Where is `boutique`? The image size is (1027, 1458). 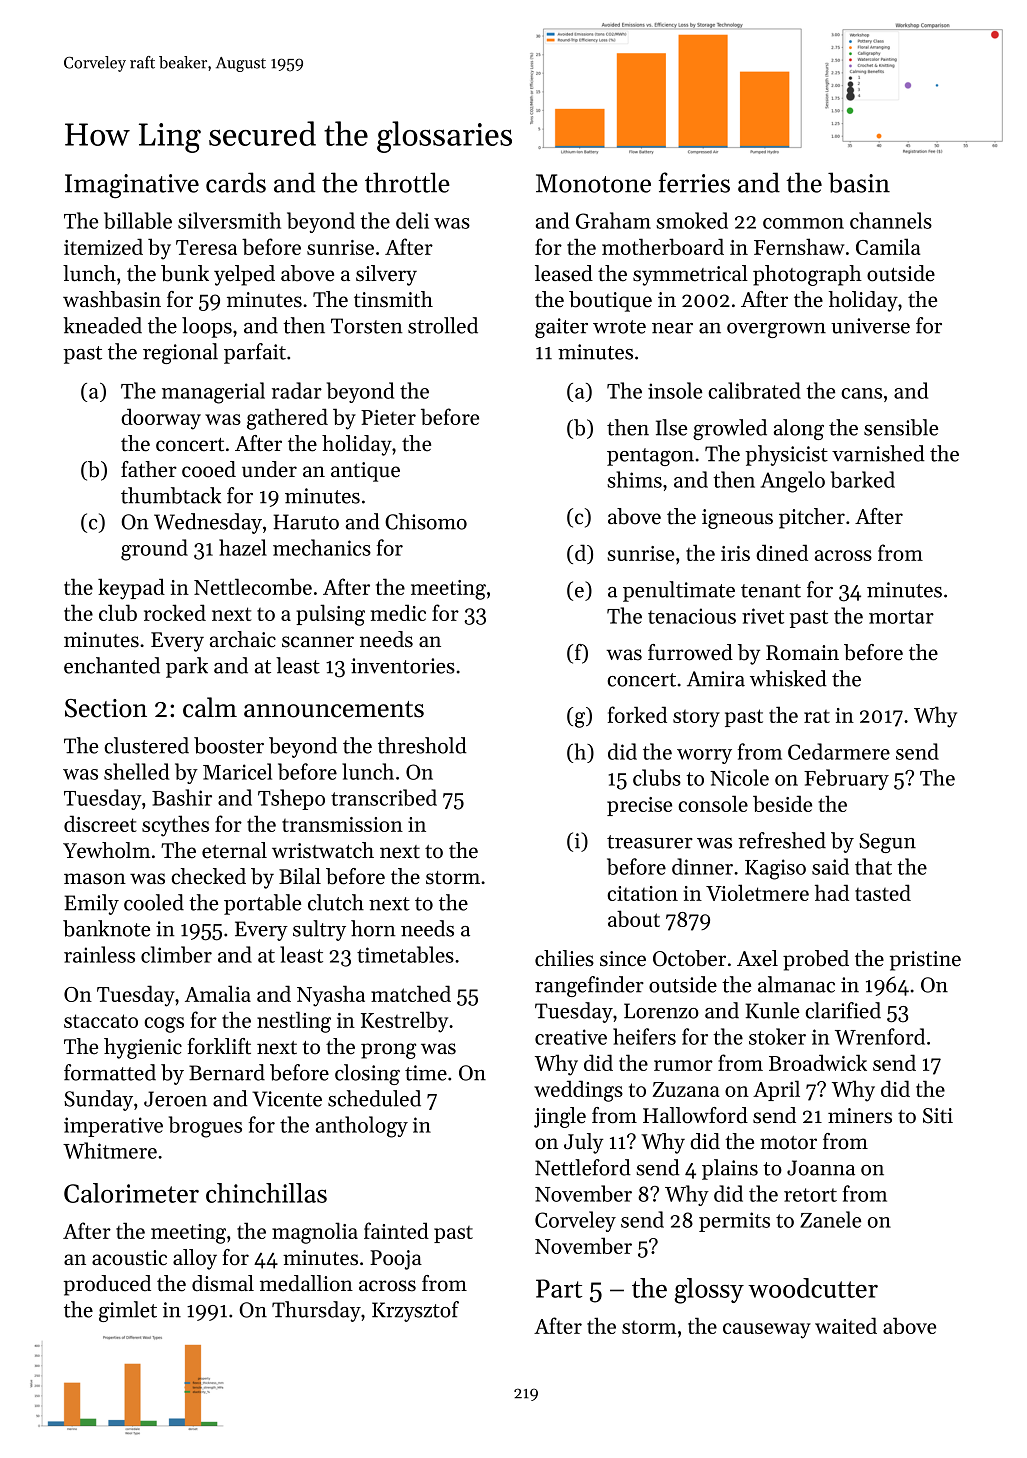
boutique is located at coordinates (610, 301).
